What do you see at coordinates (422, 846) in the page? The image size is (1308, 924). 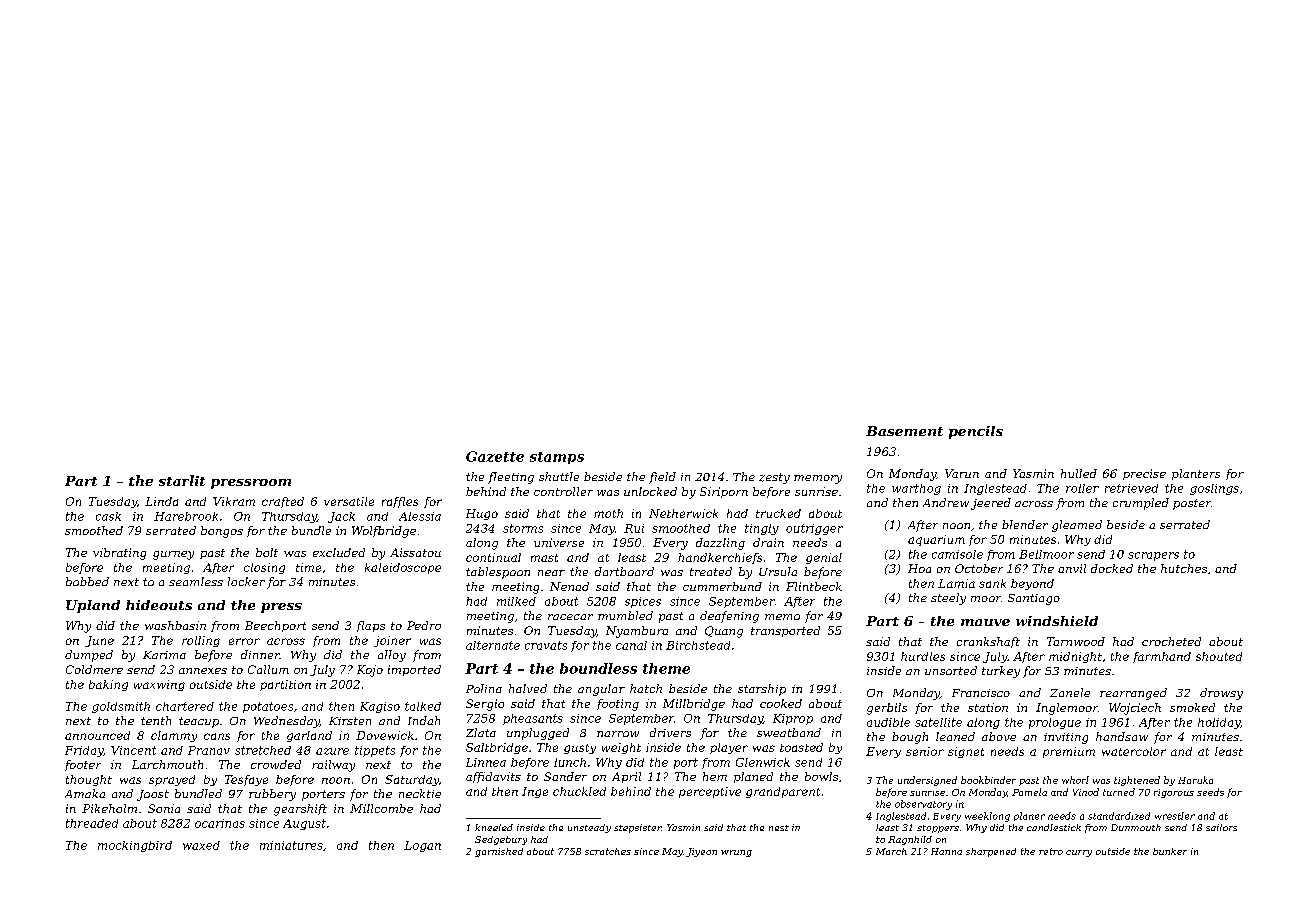 I see `Logan` at bounding box center [422, 846].
